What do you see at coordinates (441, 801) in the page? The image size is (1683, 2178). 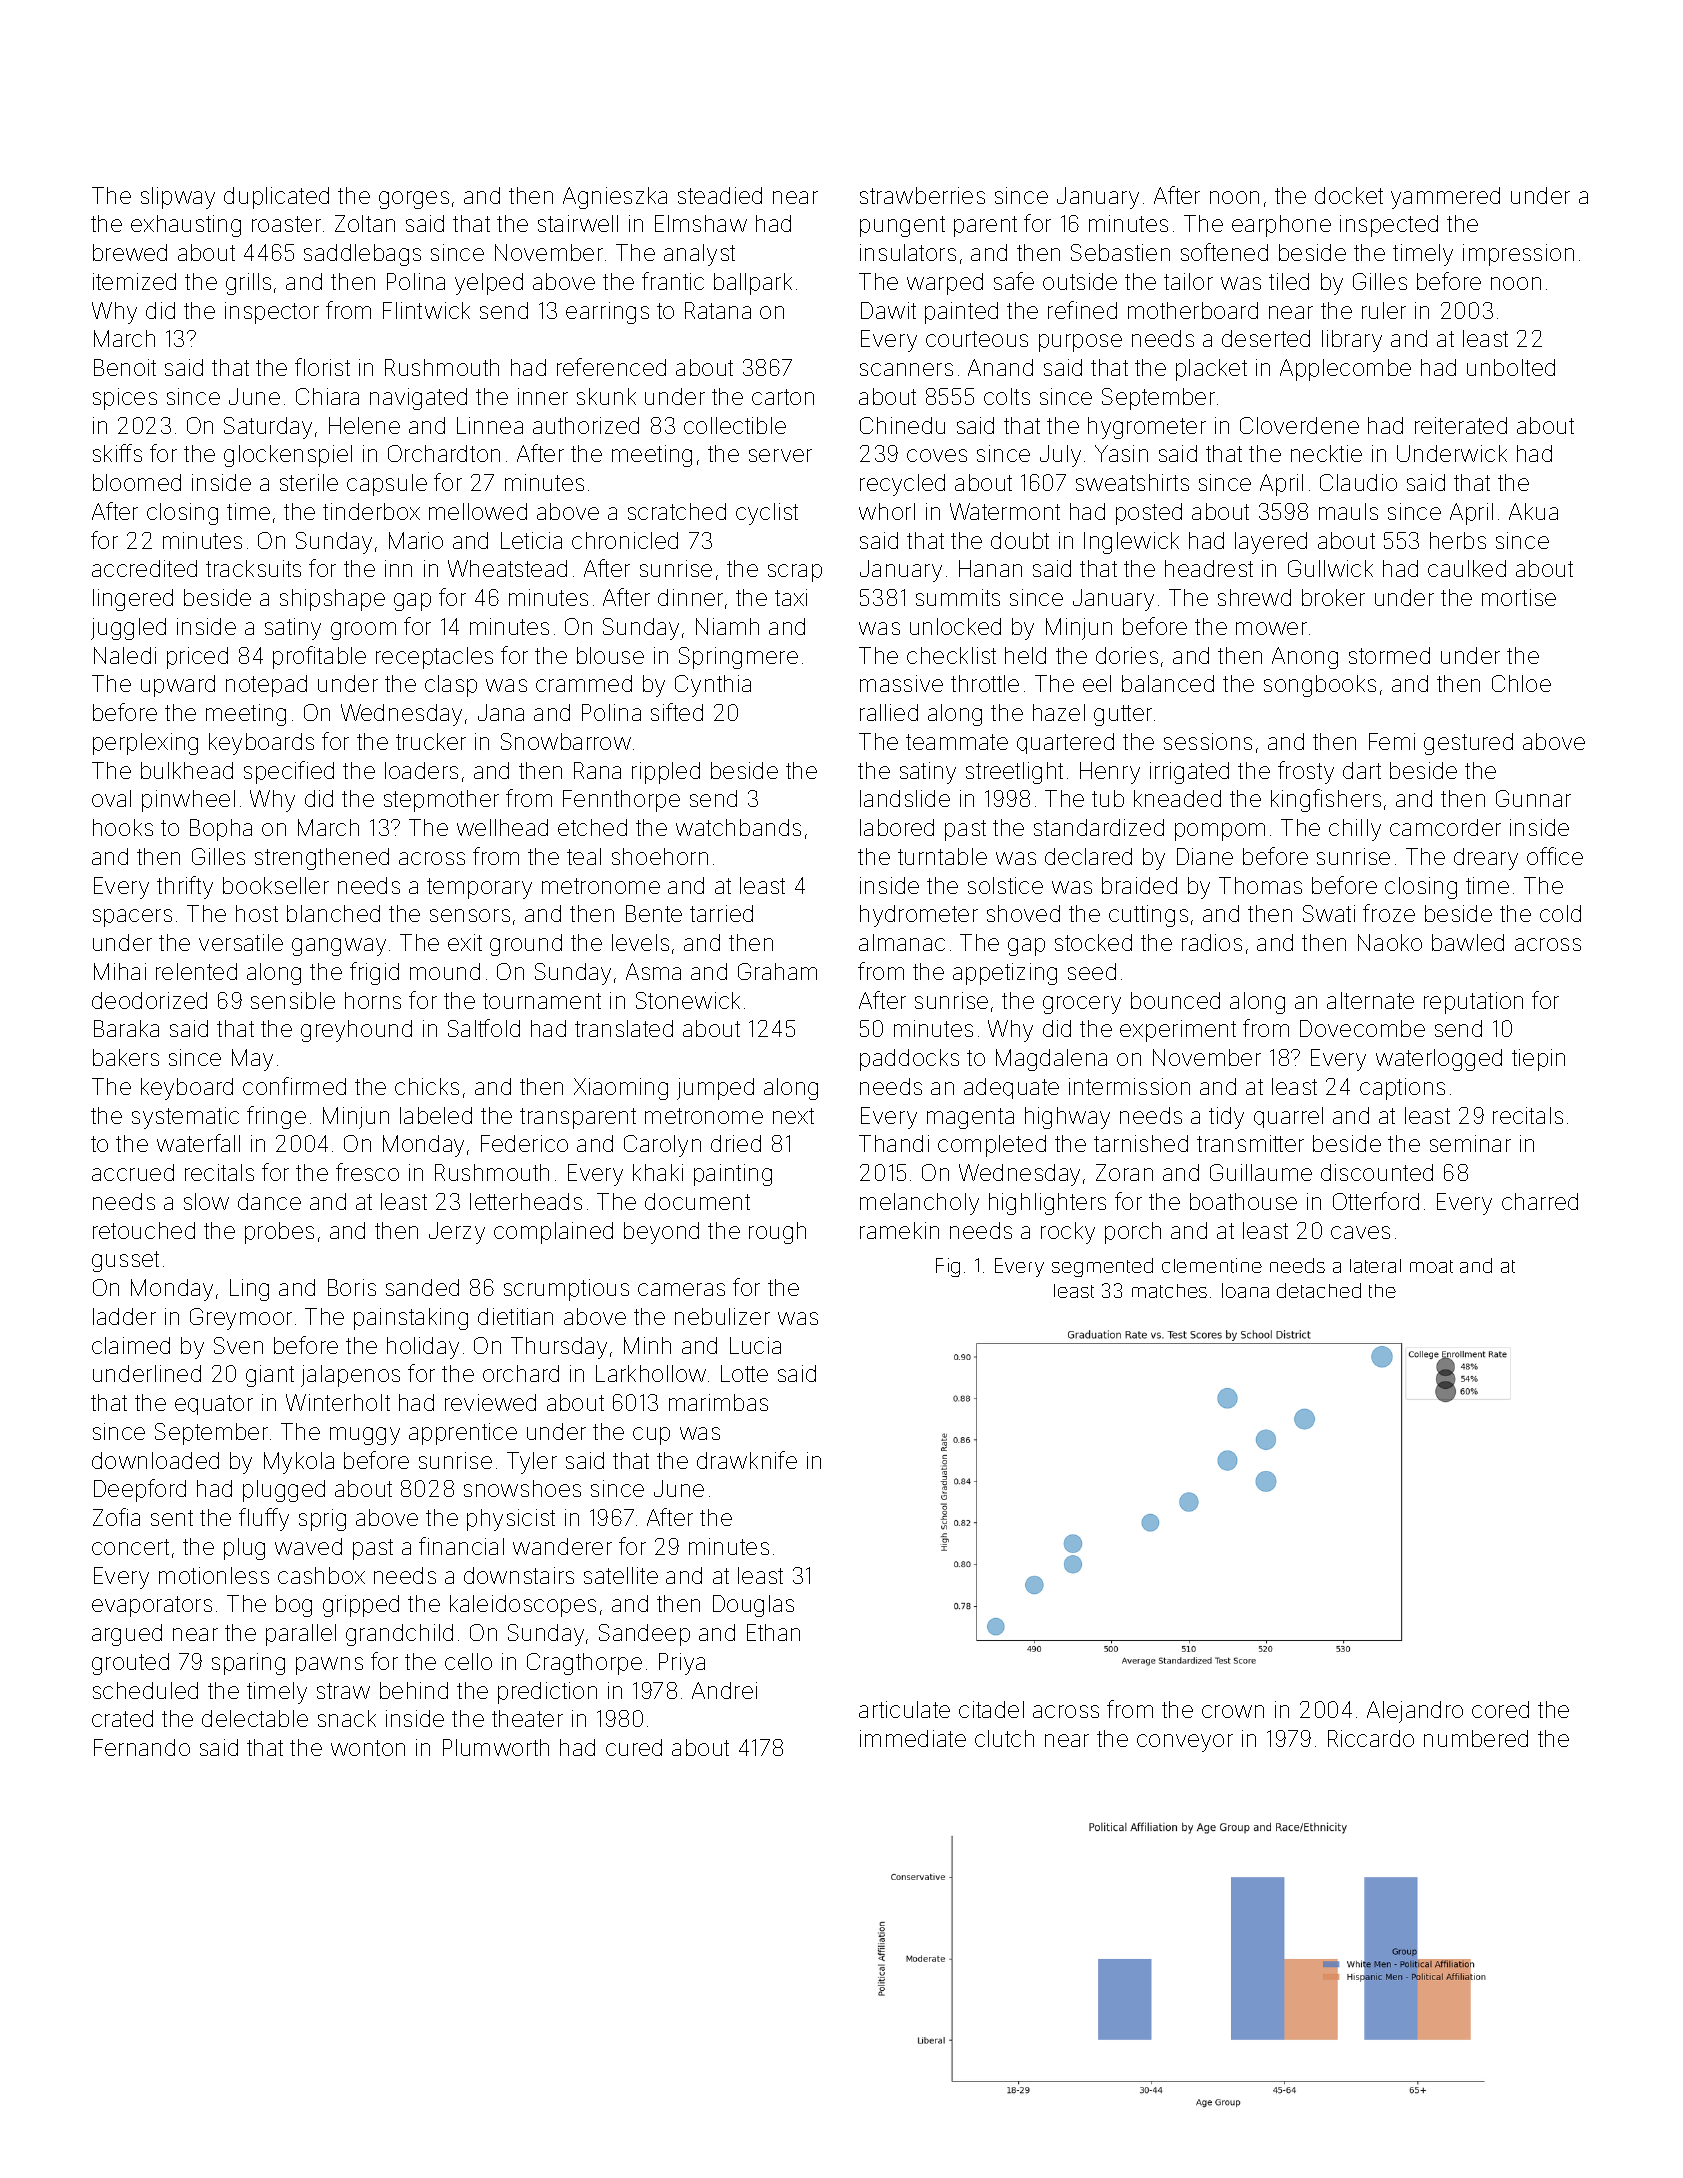 I see `stepmother` at bounding box center [441, 801].
